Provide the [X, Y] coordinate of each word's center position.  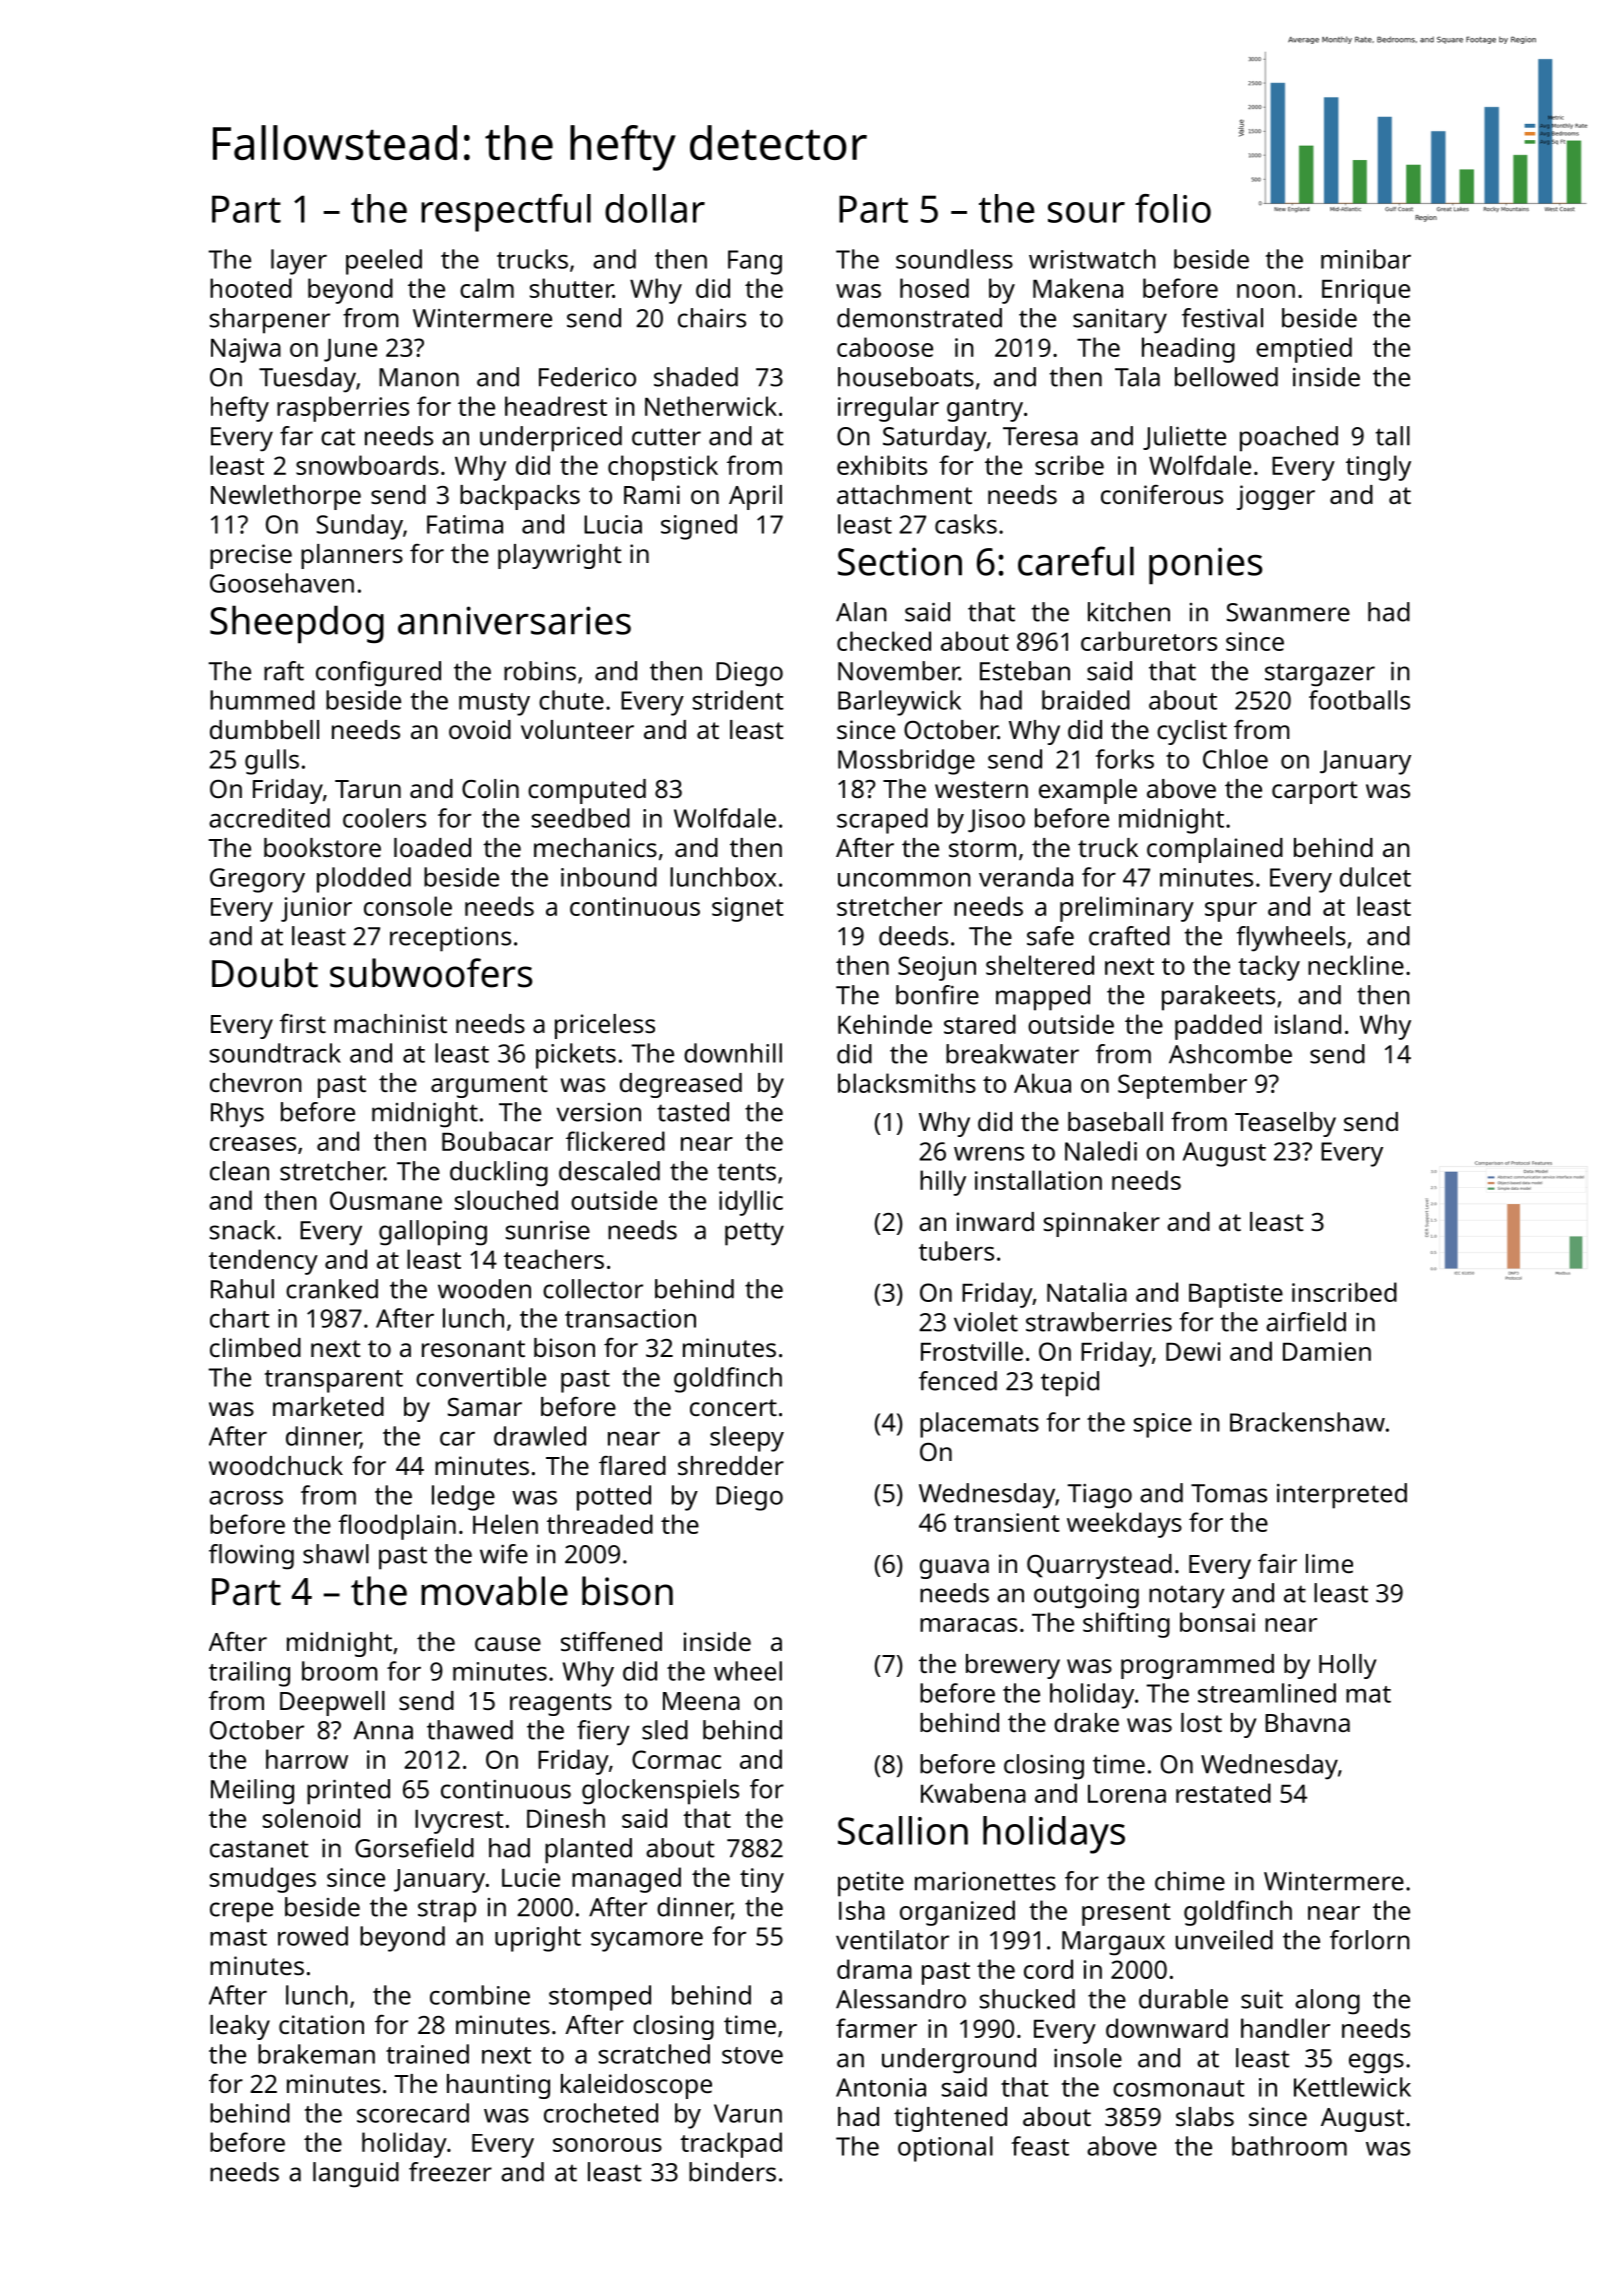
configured [378, 674]
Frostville [972, 1351]
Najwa [246, 350]
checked [884, 641]
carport [1315, 792]
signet [748, 909]
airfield [1306, 1322]
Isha [862, 1910]
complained [1215, 850]
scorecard [413, 2113]
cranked [332, 1289]
